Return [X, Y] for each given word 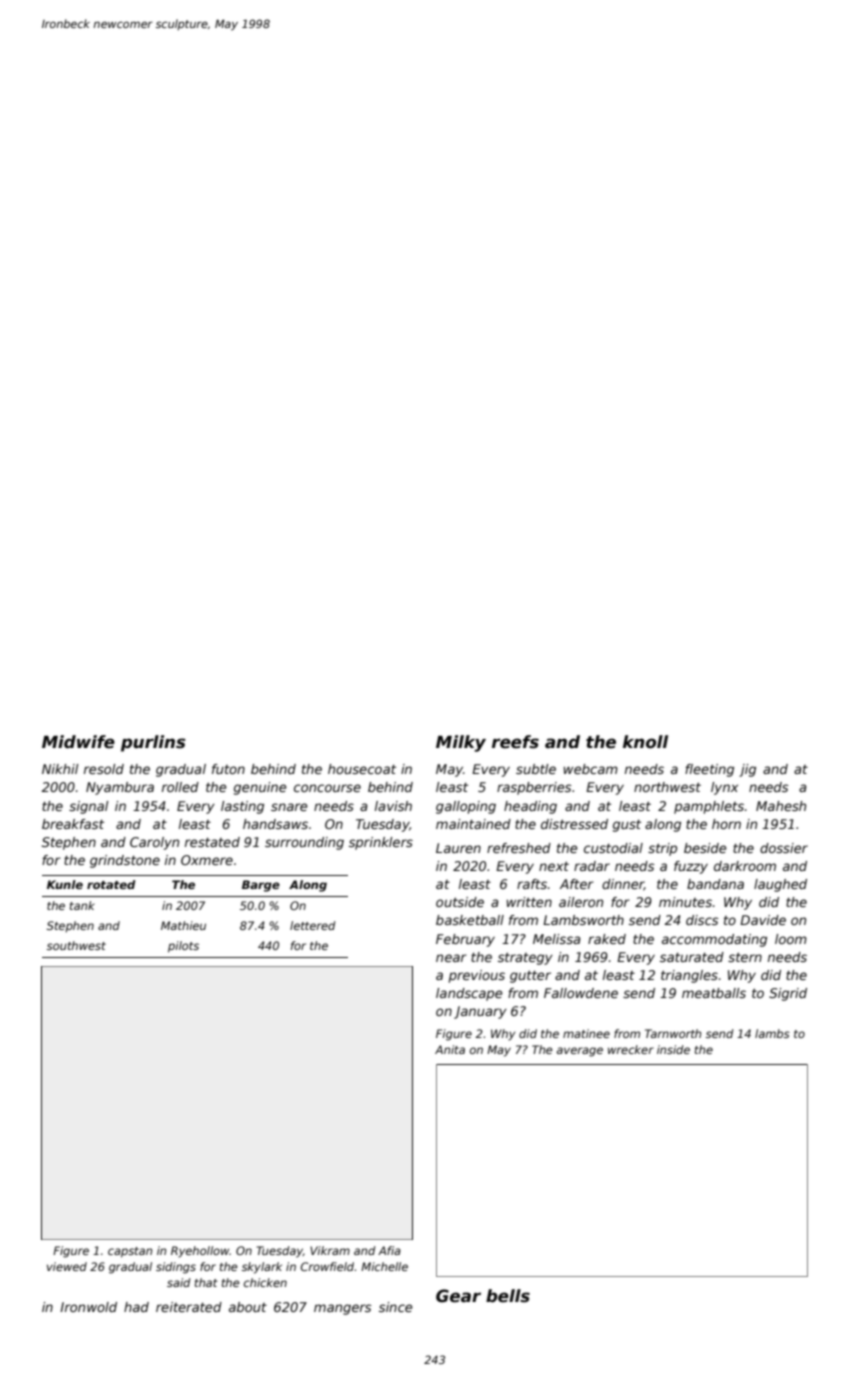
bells [508, 1296]
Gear [458, 1296]
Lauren [458, 848]
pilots [183, 947]
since [396, 1307]
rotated [111, 884]
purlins [153, 743]
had [136, 1307]
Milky [461, 743]
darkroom [745, 866]
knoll [645, 742]
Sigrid [788, 994]
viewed [67, 1266]
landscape [469, 994]
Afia [389, 1250]
